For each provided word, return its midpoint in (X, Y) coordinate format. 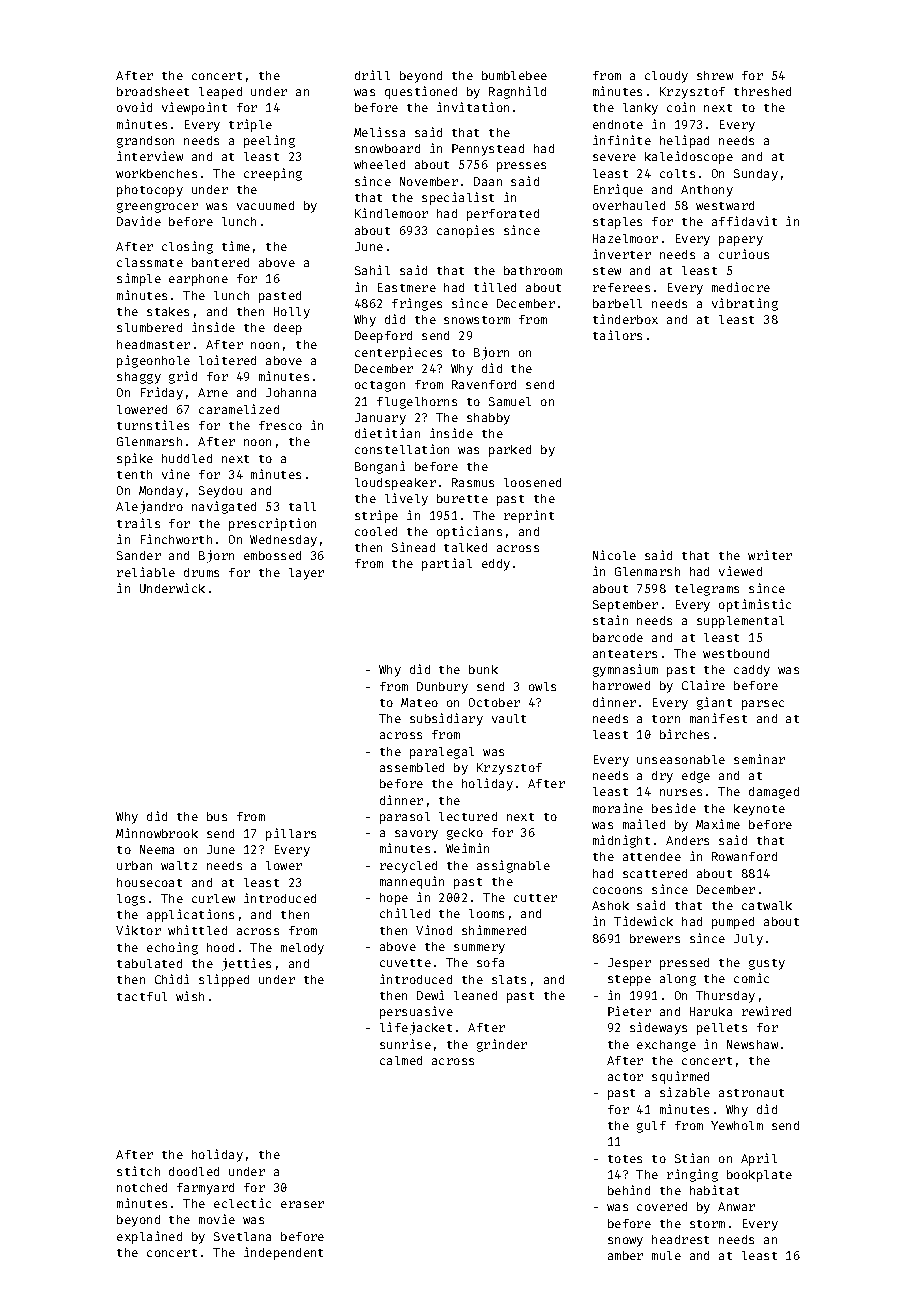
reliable (146, 572)
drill (372, 75)
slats (509, 979)
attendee (652, 856)
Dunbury (442, 688)
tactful (142, 996)
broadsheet (153, 91)
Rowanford (744, 856)
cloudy (666, 77)
